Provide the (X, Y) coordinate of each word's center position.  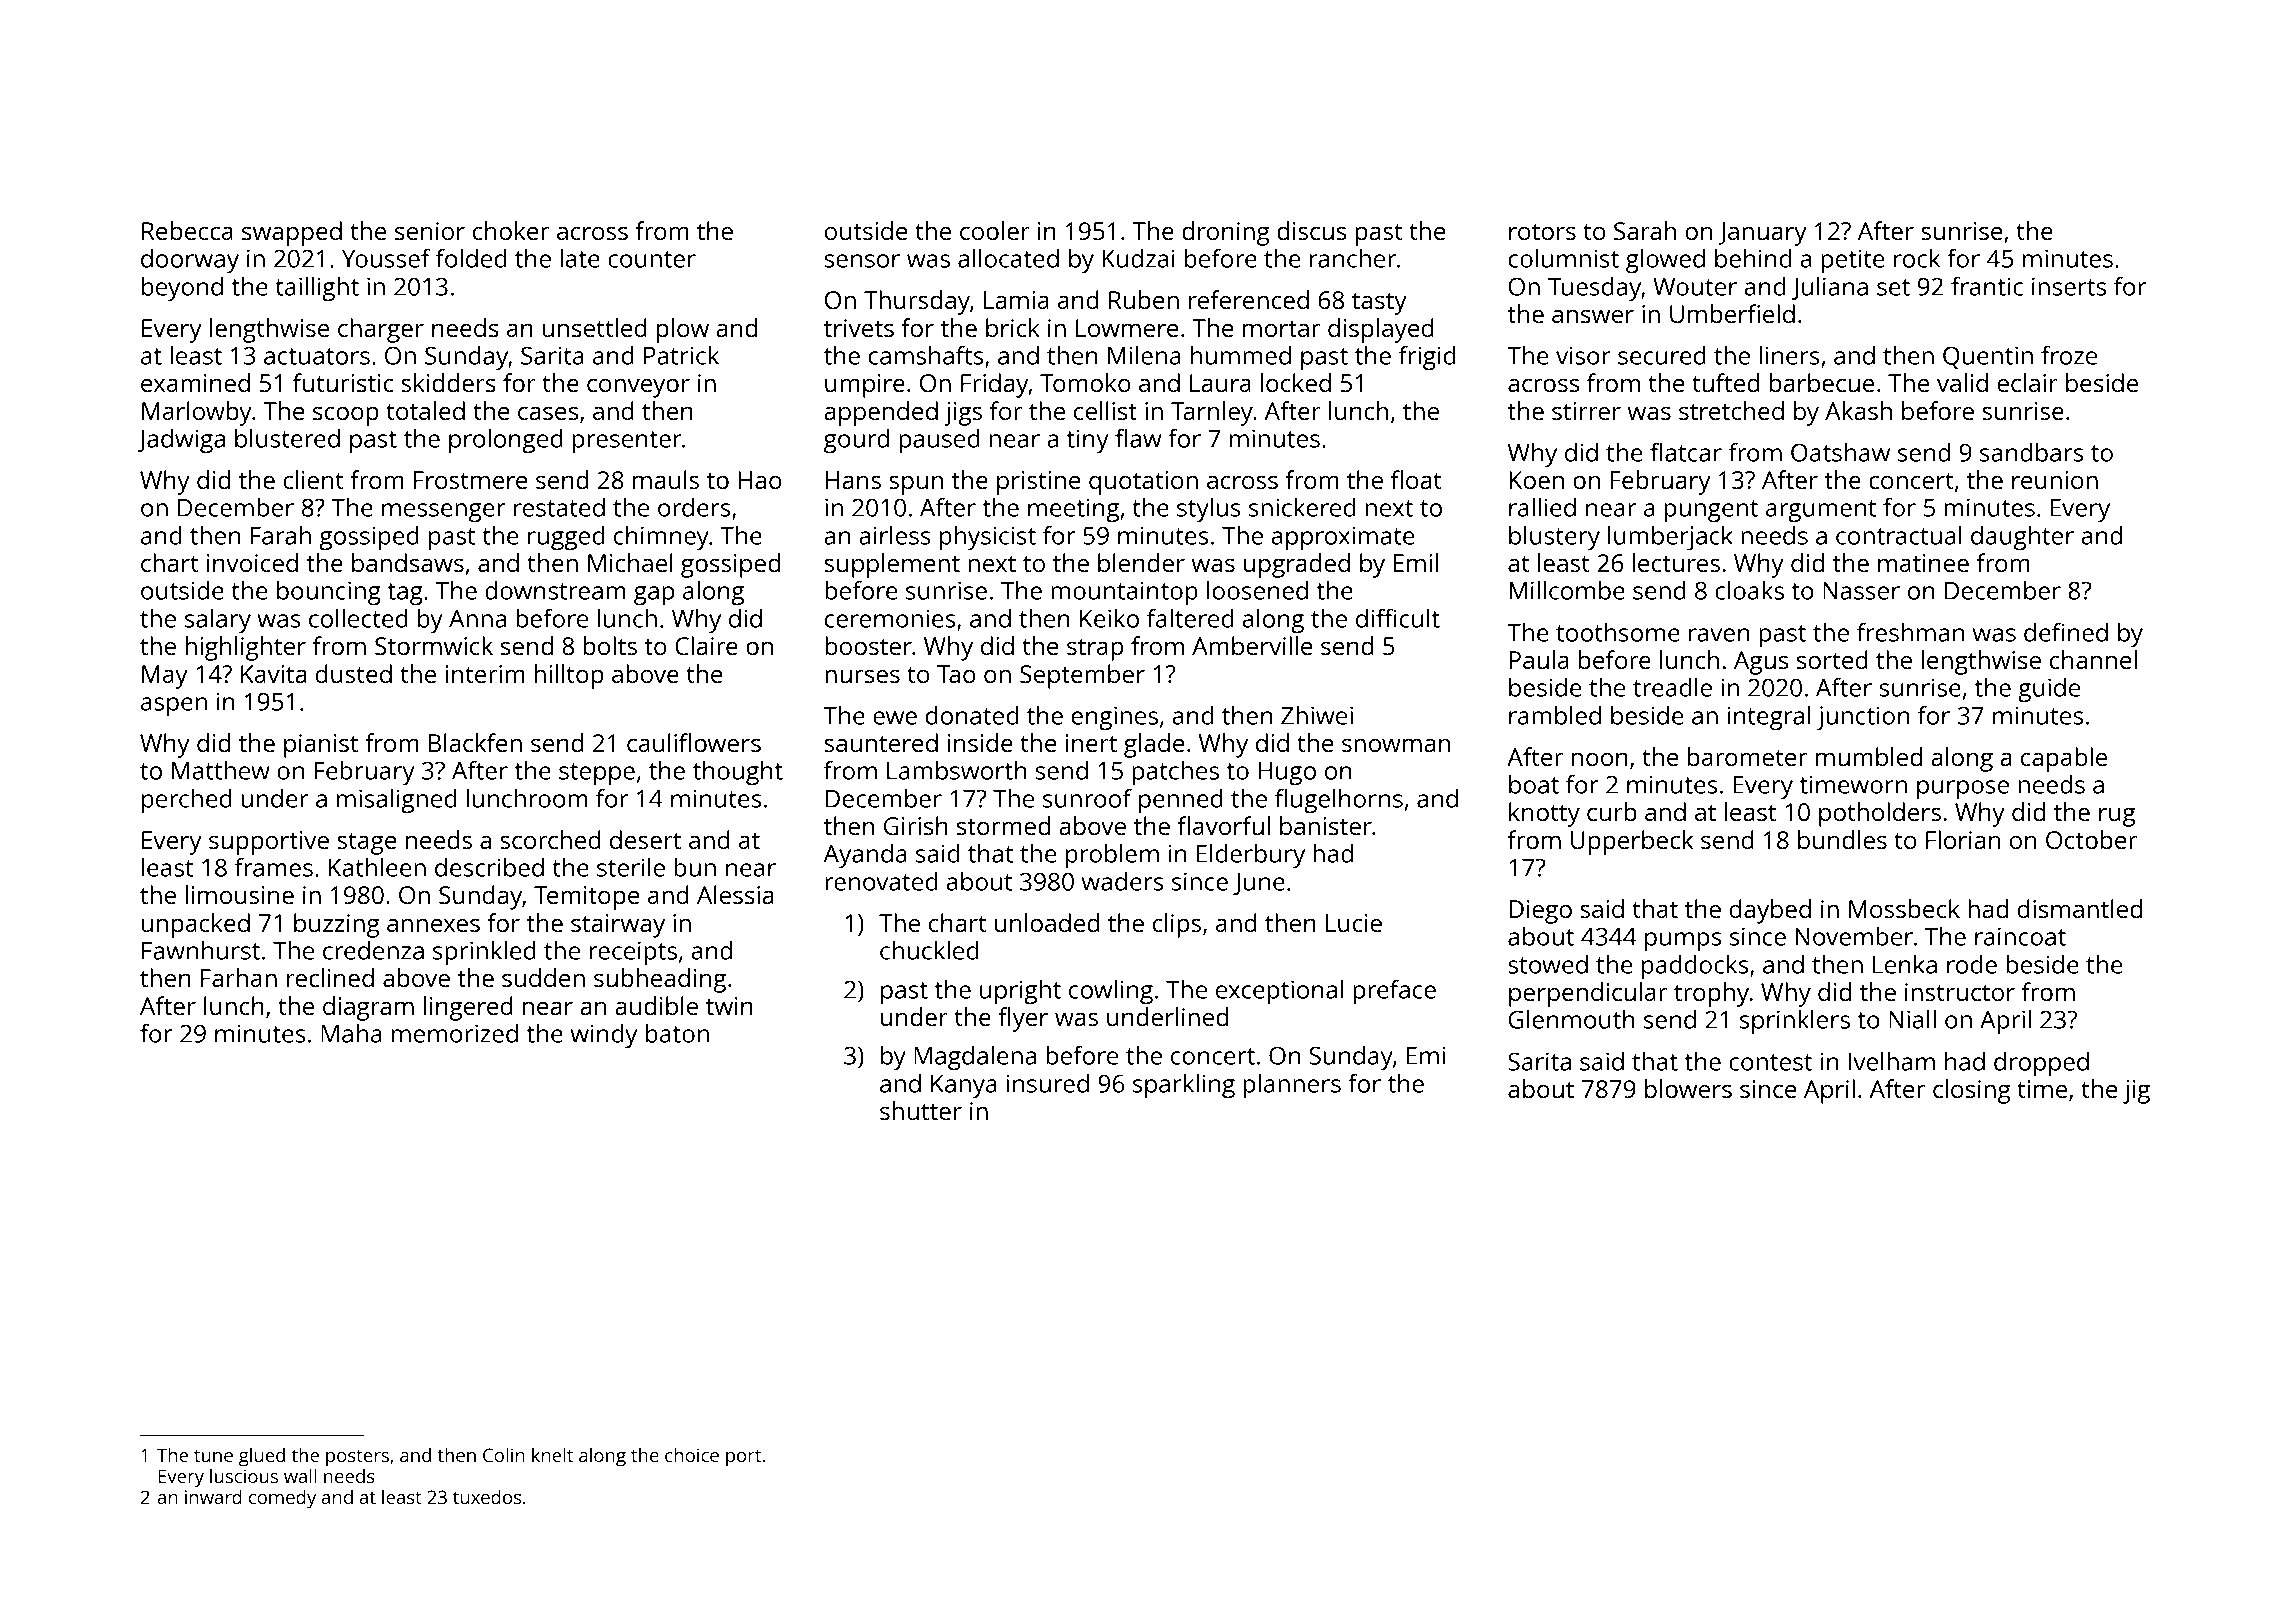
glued (262, 1457)
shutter (921, 1110)
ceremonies (890, 618)
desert (645, 839)
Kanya (964, 1087)
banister (1326, 825)
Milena (1144, 355)
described (489, 867)
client (313, 479)
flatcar (1686, 452)
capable (2064, 759)
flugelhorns (1339, 800)
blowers (1688, 1088)
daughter (2022, 538)
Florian (1963, 839)
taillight (317, 288)
